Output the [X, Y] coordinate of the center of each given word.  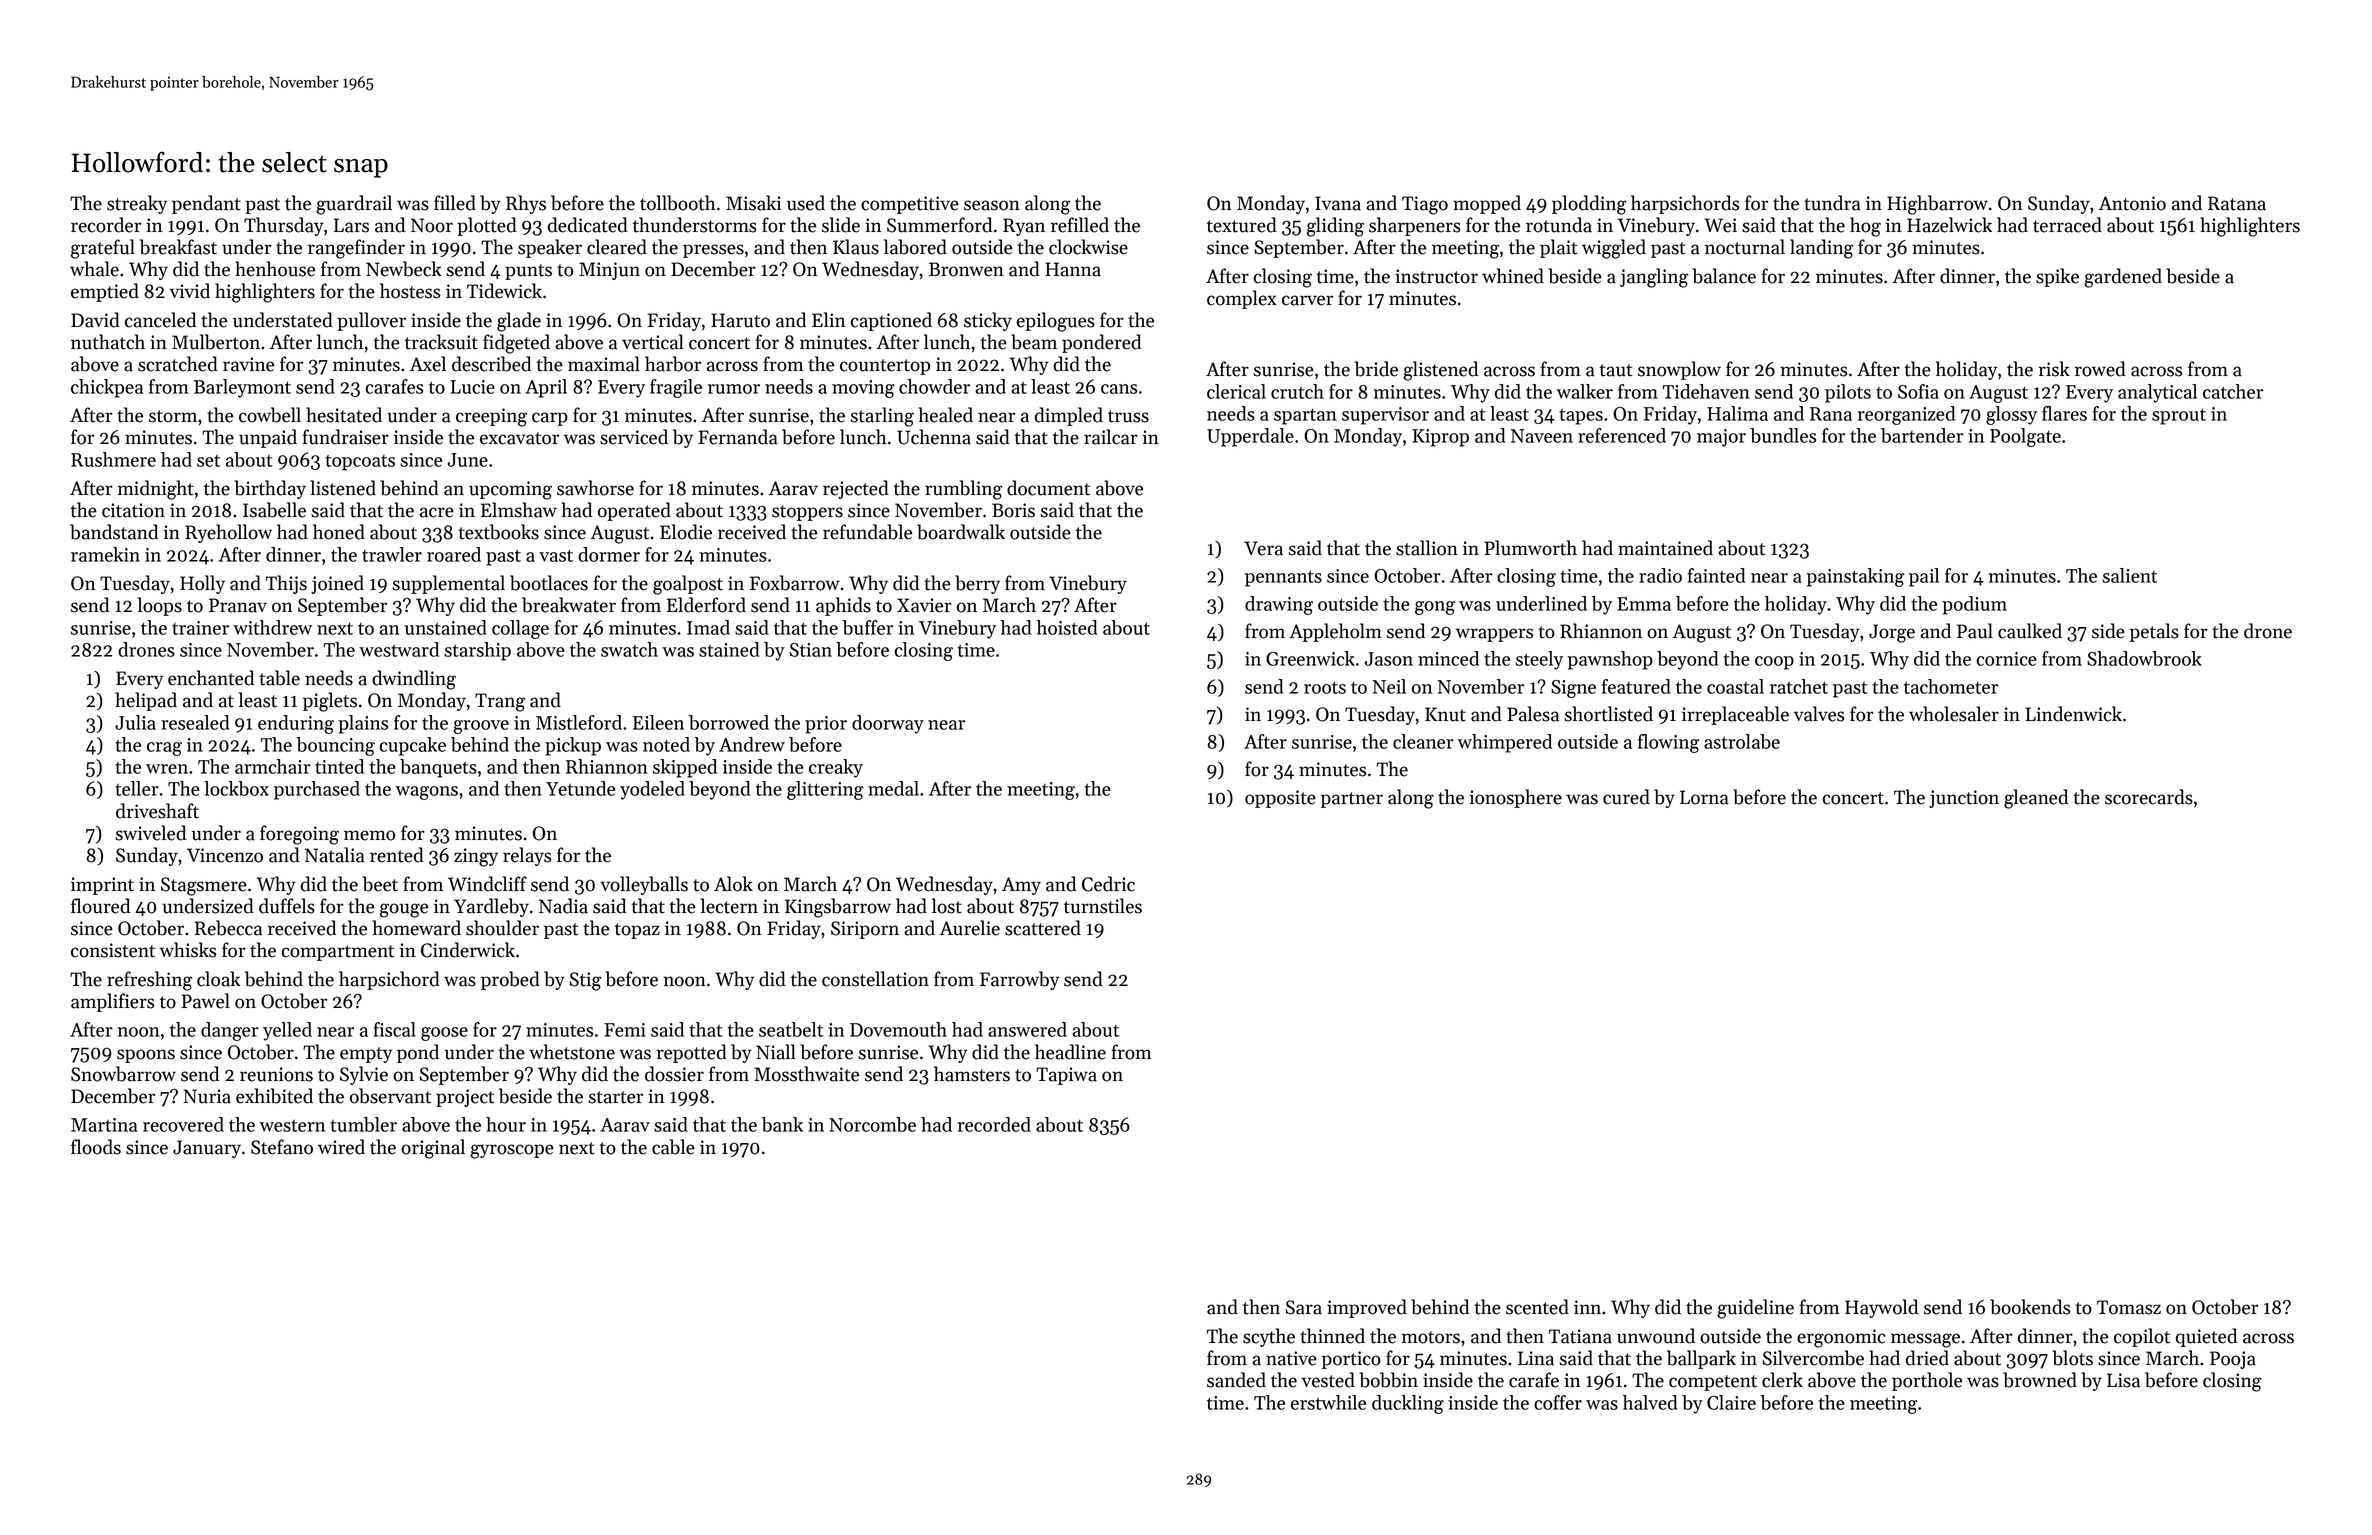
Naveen [1542, 436]
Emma [1644, 604]
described [491, 364]
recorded [994, 1124]
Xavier [924, 605]
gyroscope [512, 1151]
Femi [625, 1030]
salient [2129, 575]
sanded [1236, 1380]
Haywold [1881, 1308]
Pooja [2233, 1360]
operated [634, 511]
